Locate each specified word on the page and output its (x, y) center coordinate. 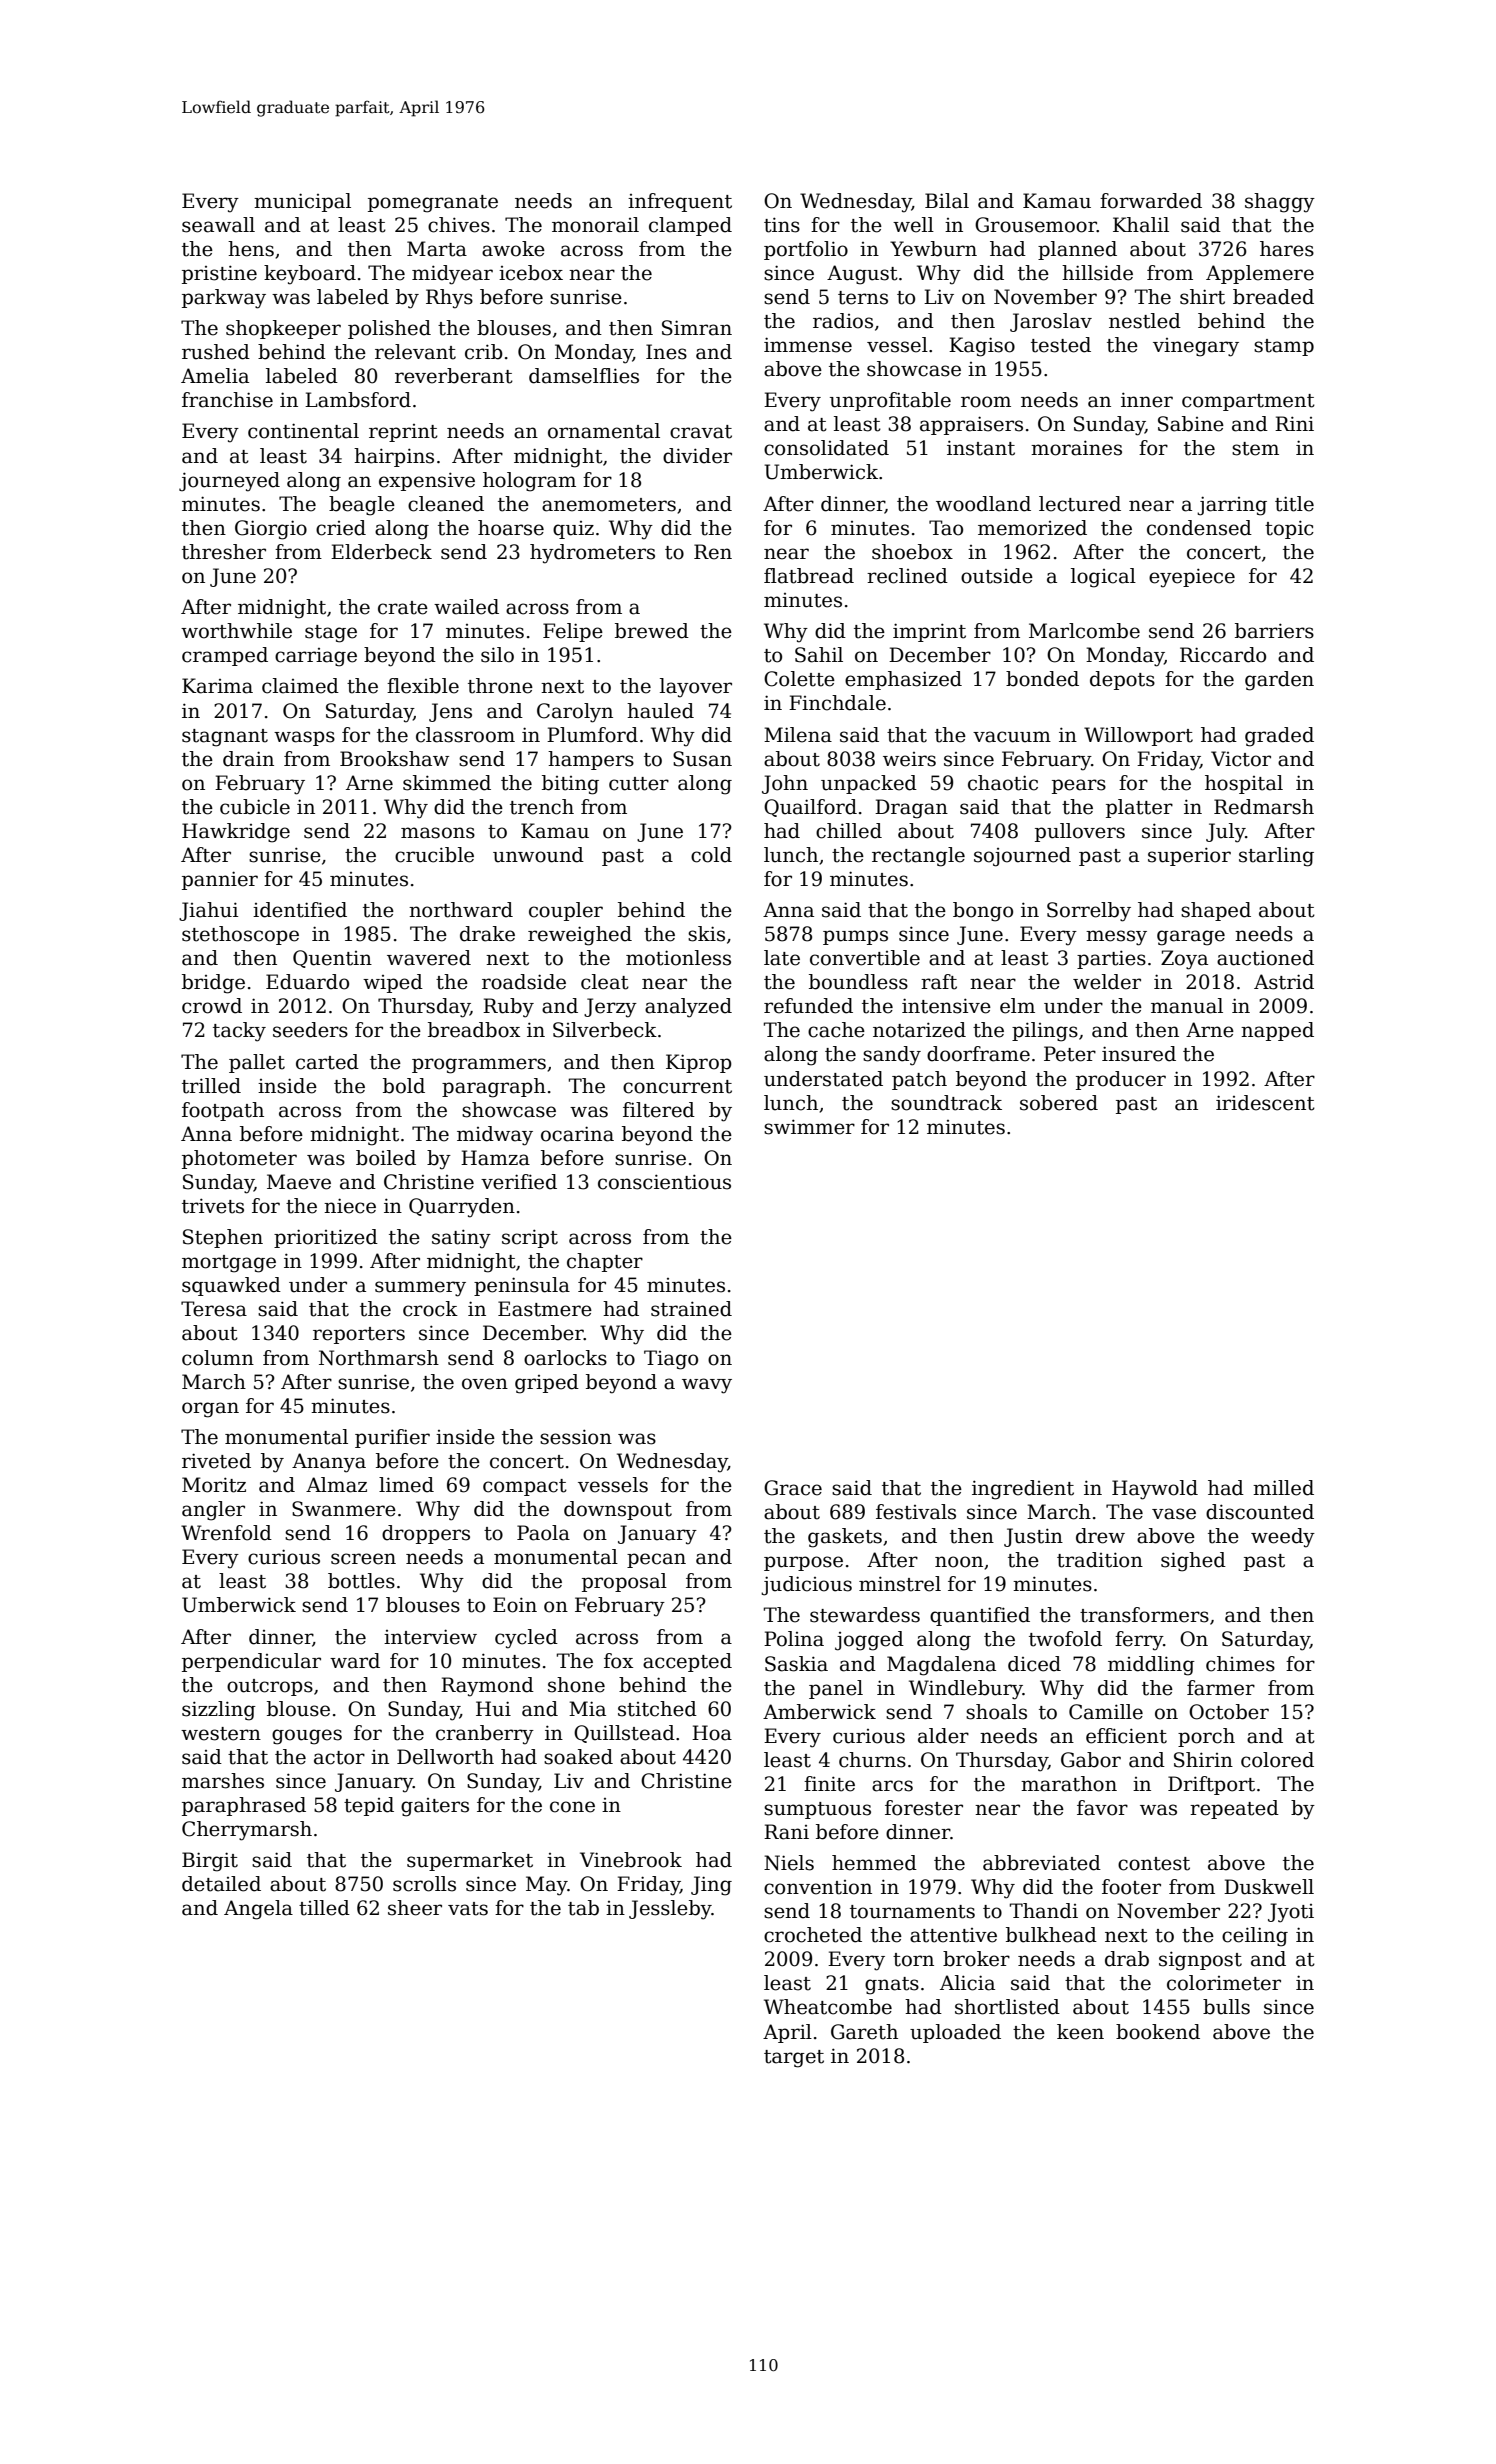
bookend (1158, 2032)
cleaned (446, 504)
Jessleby (670, 1910)
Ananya (329, 1463)
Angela (258, 1910)
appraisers (971, 425)
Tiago (671, 1360)
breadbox (474, 1030)
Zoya (1184, 960)
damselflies (584, 376)
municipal (302, 202)
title (1294, 504)
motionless (678, 958)
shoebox (912, 552)
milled (1283, 1488)
